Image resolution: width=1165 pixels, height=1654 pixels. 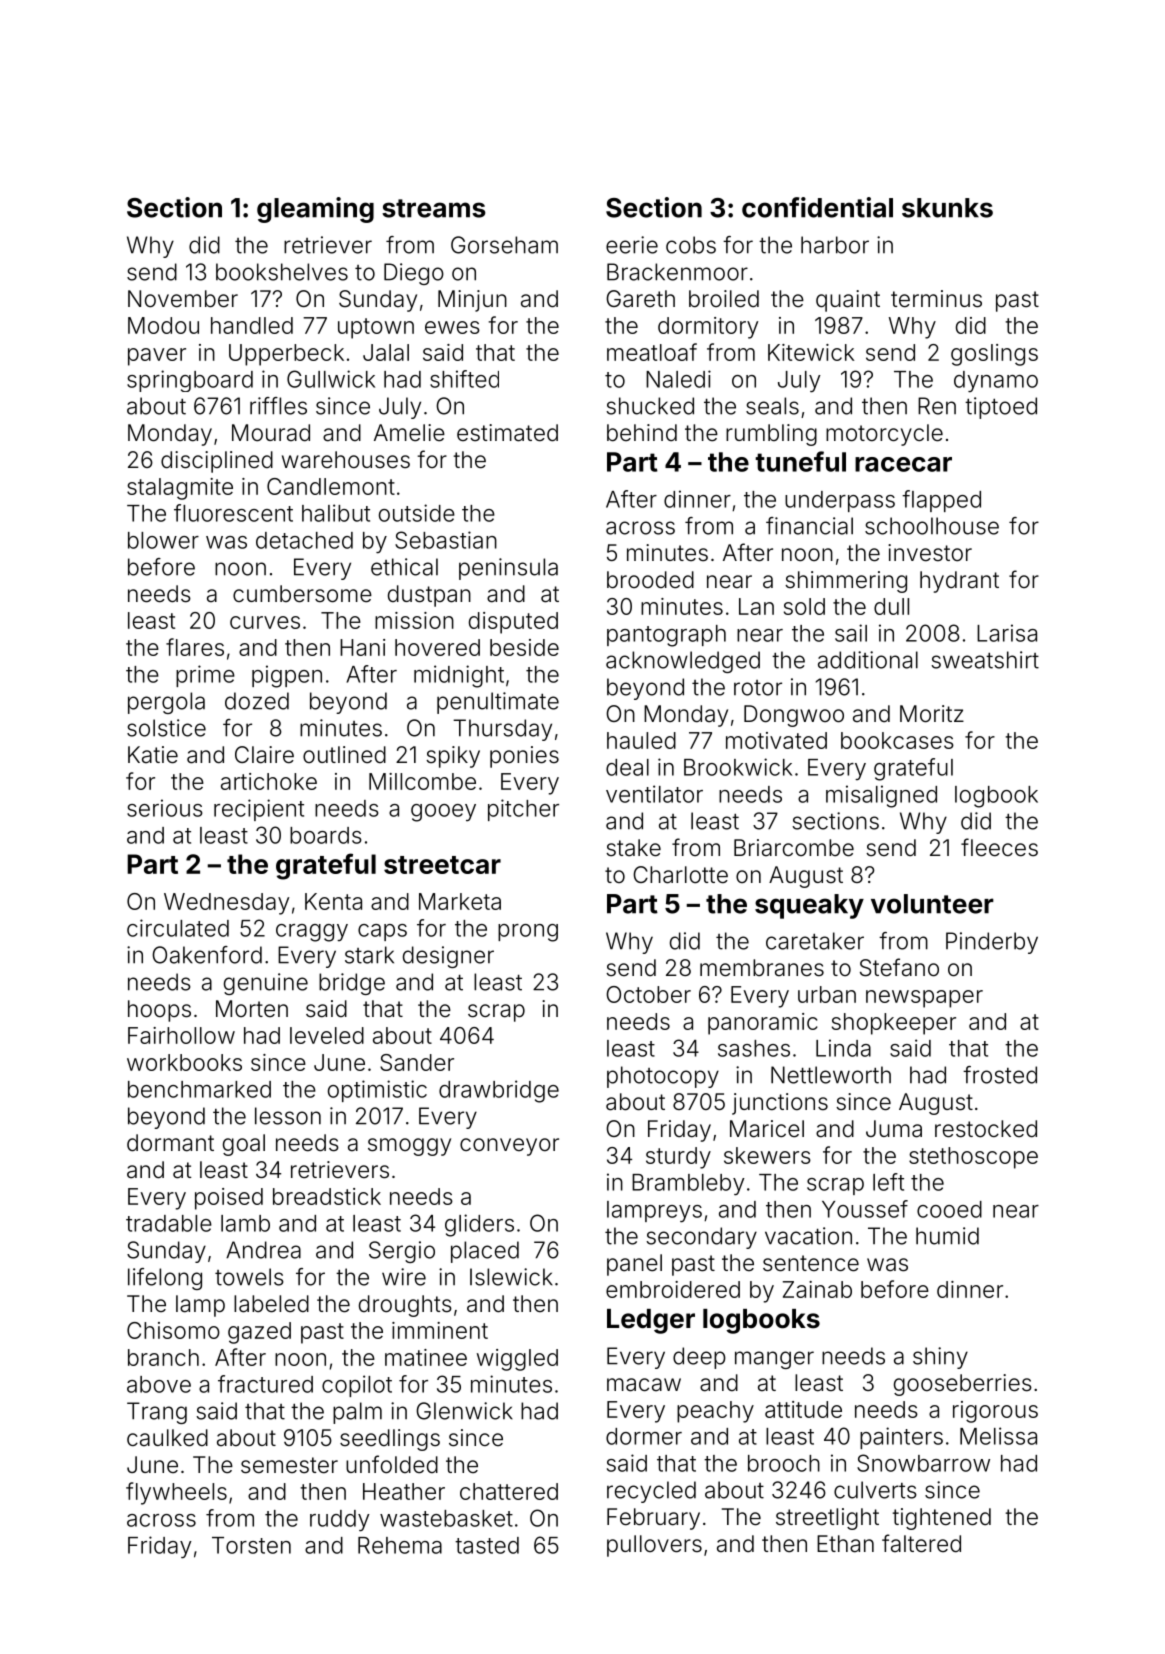 I want to click on quaint, so click(x=848, y=301).
